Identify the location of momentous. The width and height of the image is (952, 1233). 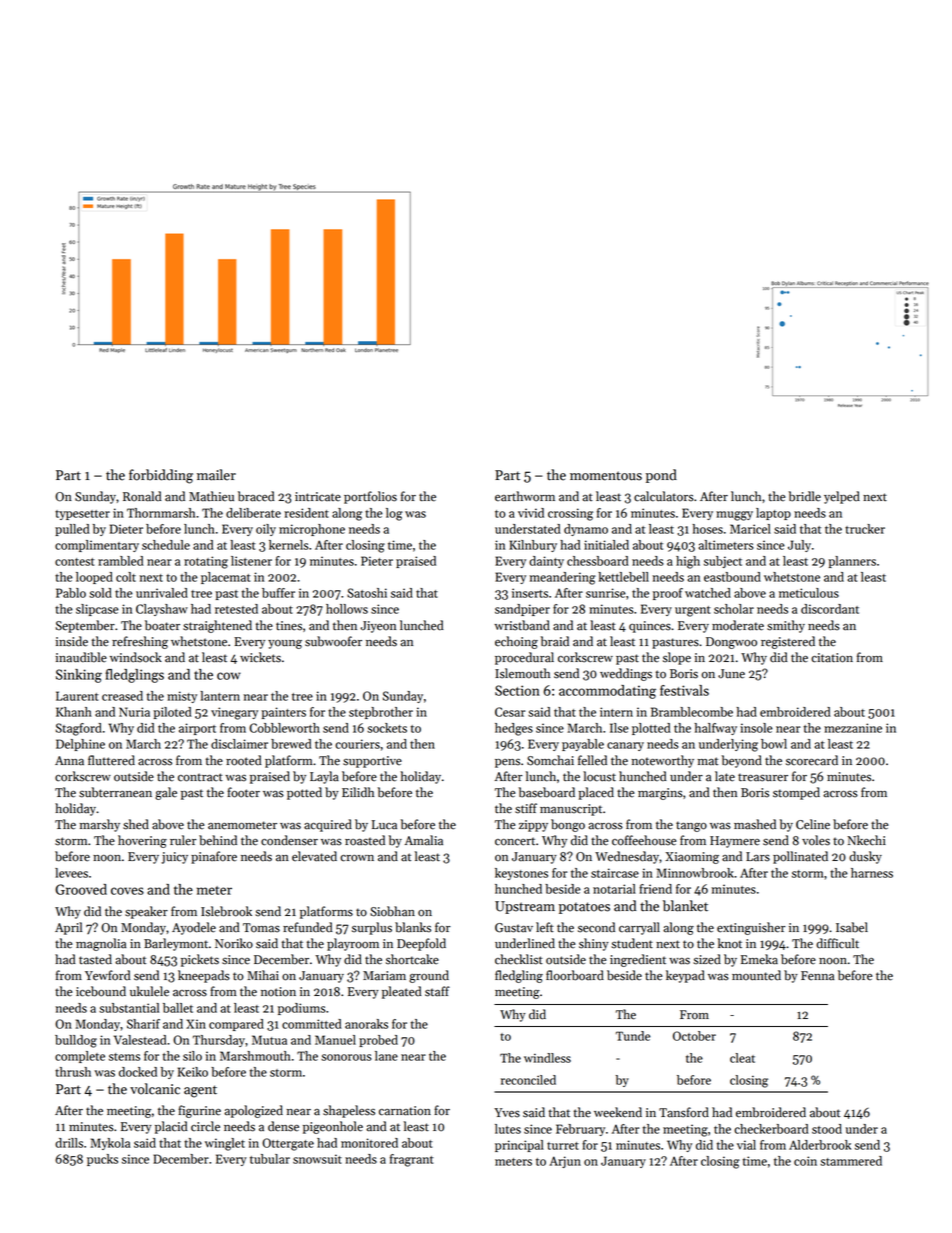
(606, 476).
